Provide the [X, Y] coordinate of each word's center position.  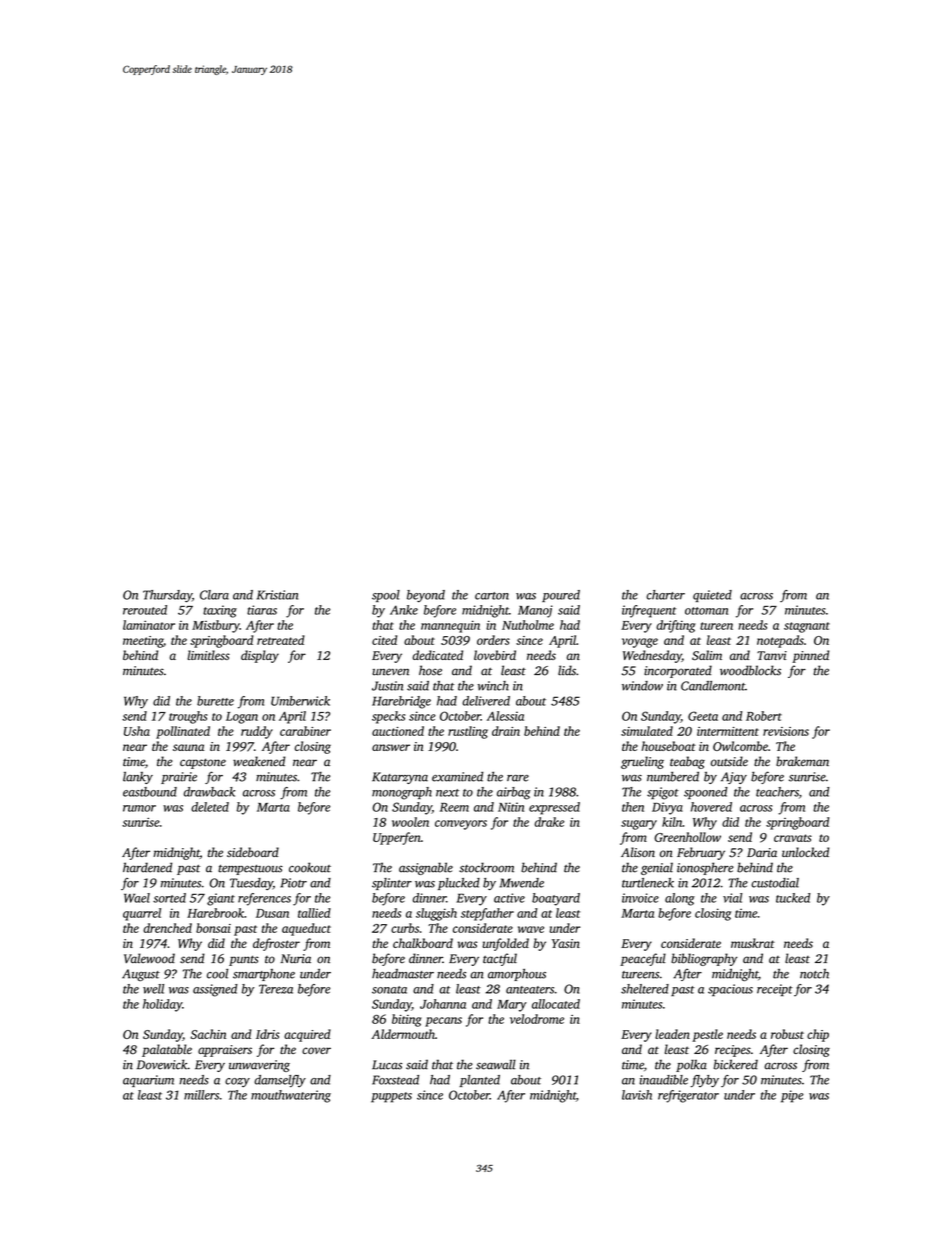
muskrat [753, 943]
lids [567, 670]
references [264, 899]
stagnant [807, 627]
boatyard [556, 899]
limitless [208, 655]
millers [201, 1095]
